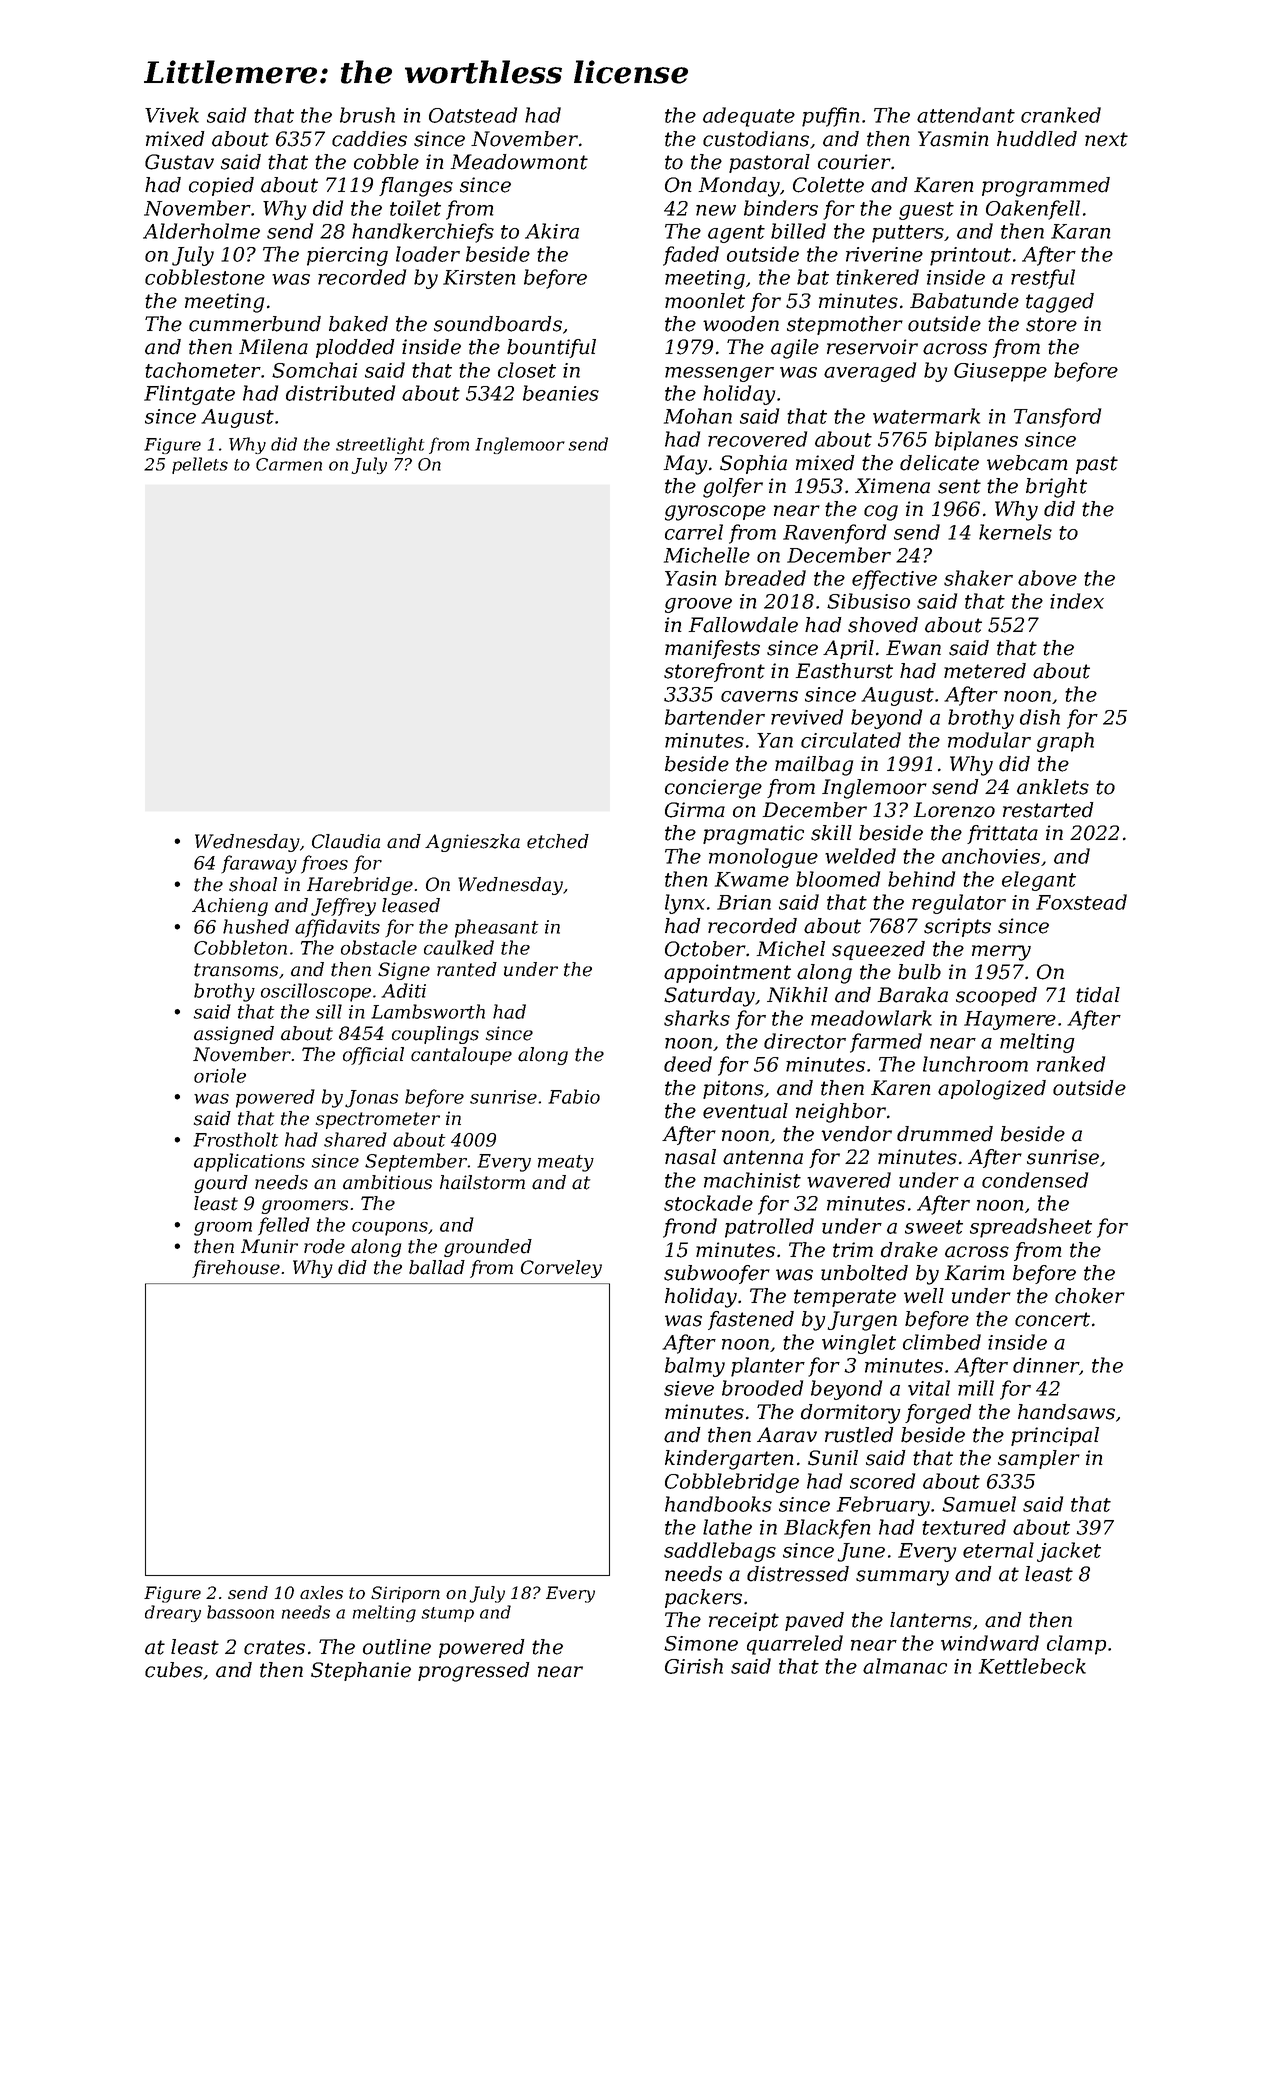 Image resolution: width=1274 pixels, height=2099 pixels. Describe the element at coordinates (1055, 1436) in the image. I see `principal` at that location.
